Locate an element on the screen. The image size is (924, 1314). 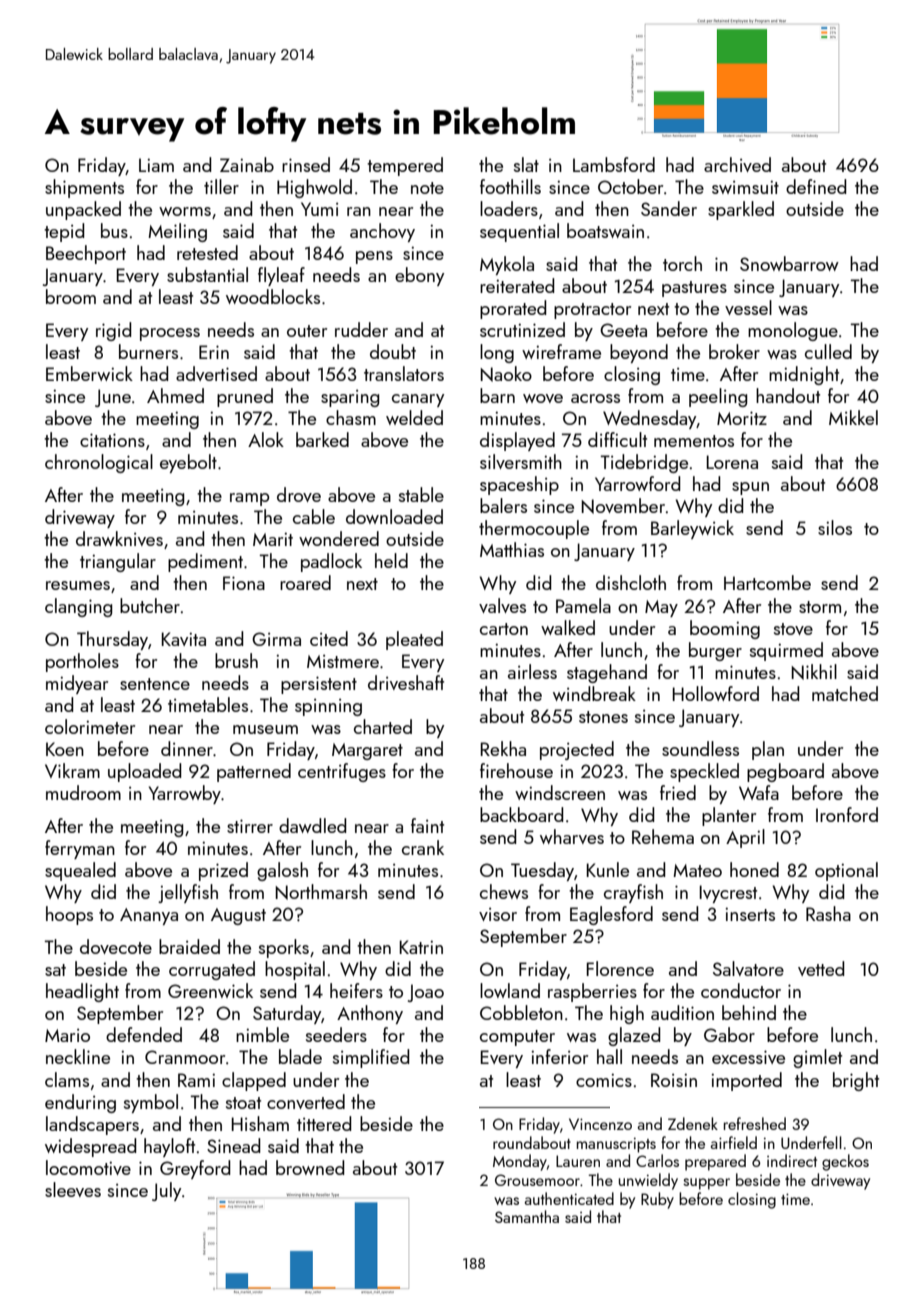
Nikhil is located at coordinates (814, 672).
